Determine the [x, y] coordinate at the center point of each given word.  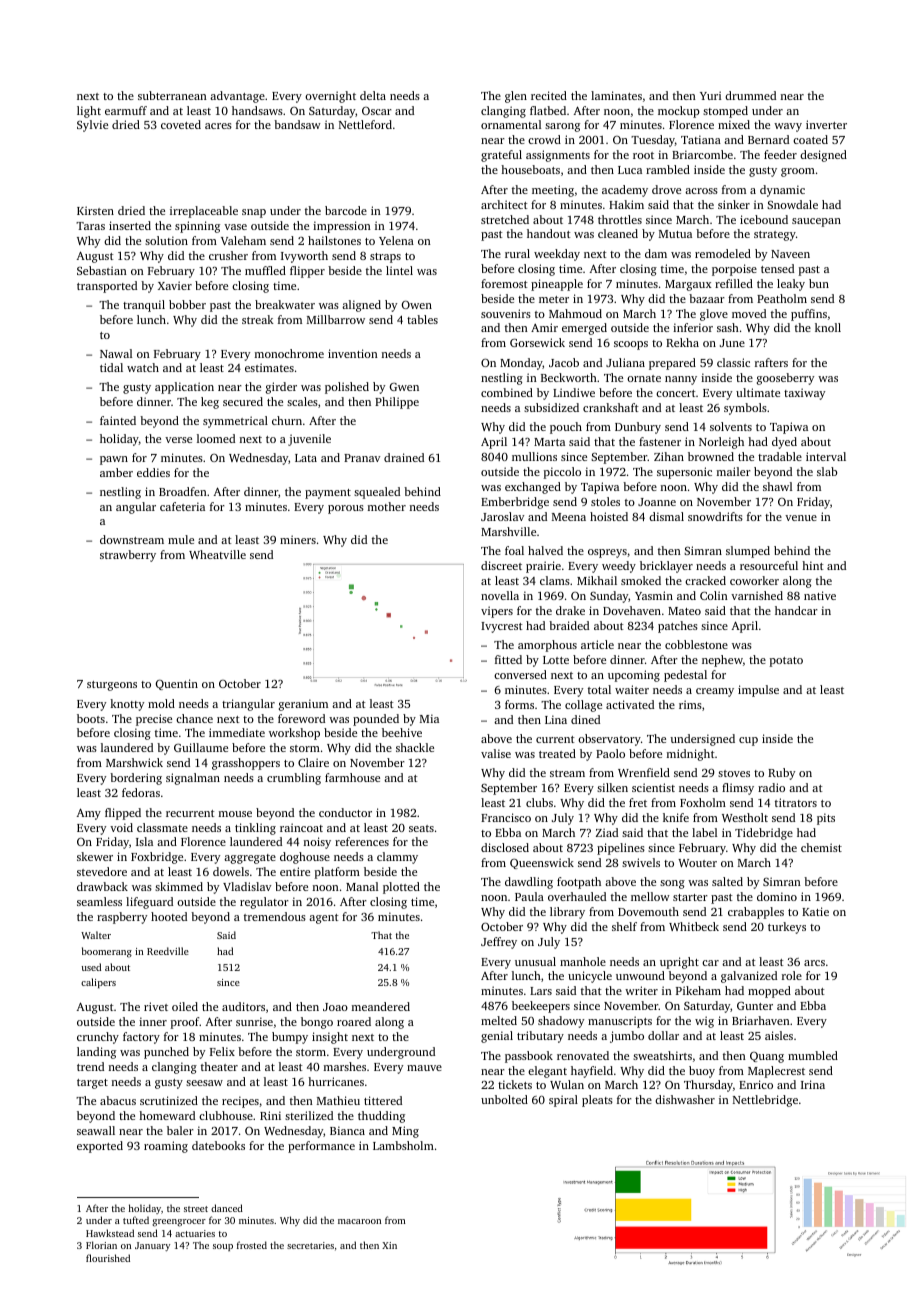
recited [549, 95]
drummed [750, 95]
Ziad [607, 832]
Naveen [790, 254]
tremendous [275, 916]
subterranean [172, 95]
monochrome [289, 353]
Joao [335, 1007]
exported [100, 1147]
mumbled [813, 1055]
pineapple [557, 285]
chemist [821, 847]
